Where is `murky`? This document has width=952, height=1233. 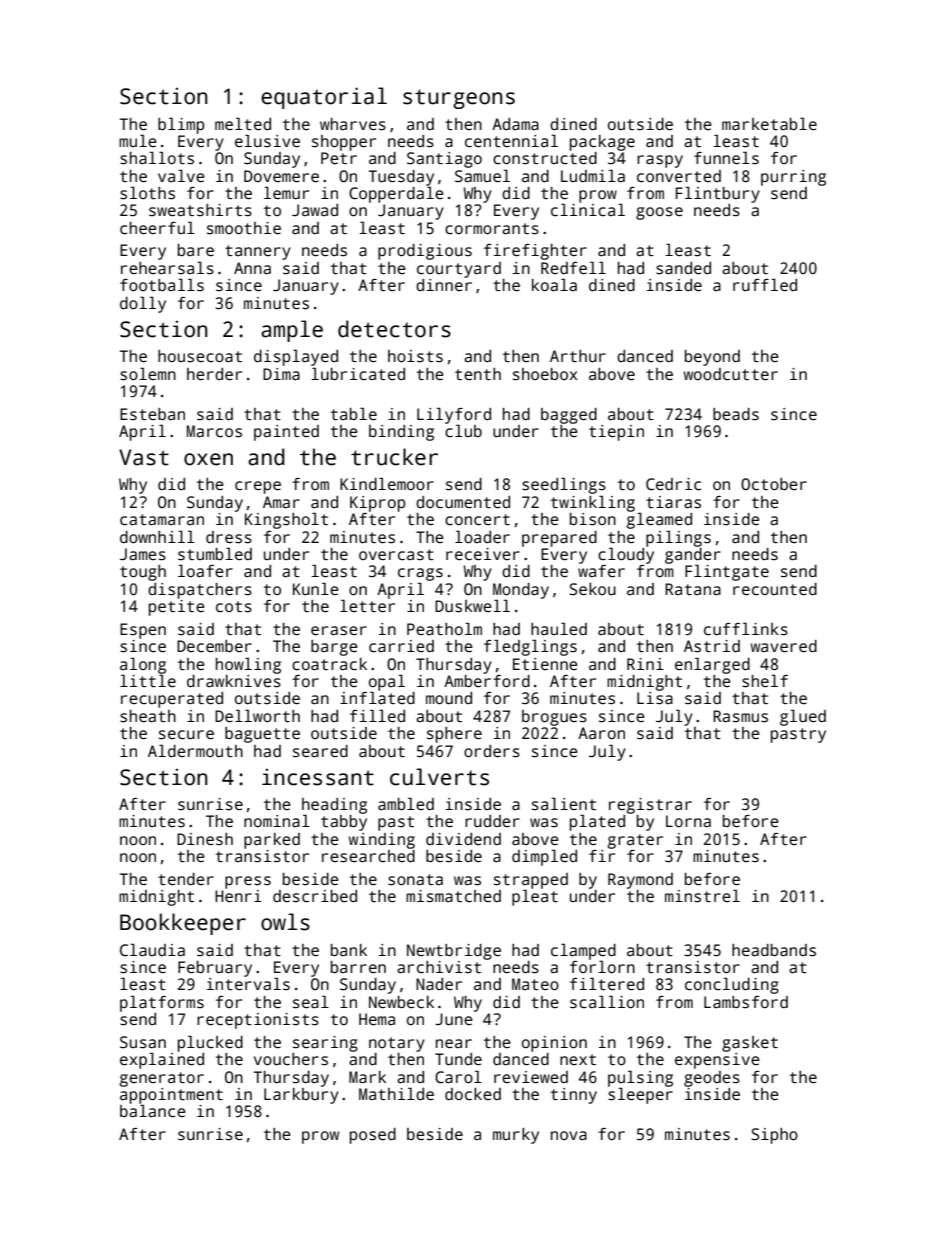
murky is located at coordinates (516, 1136).
